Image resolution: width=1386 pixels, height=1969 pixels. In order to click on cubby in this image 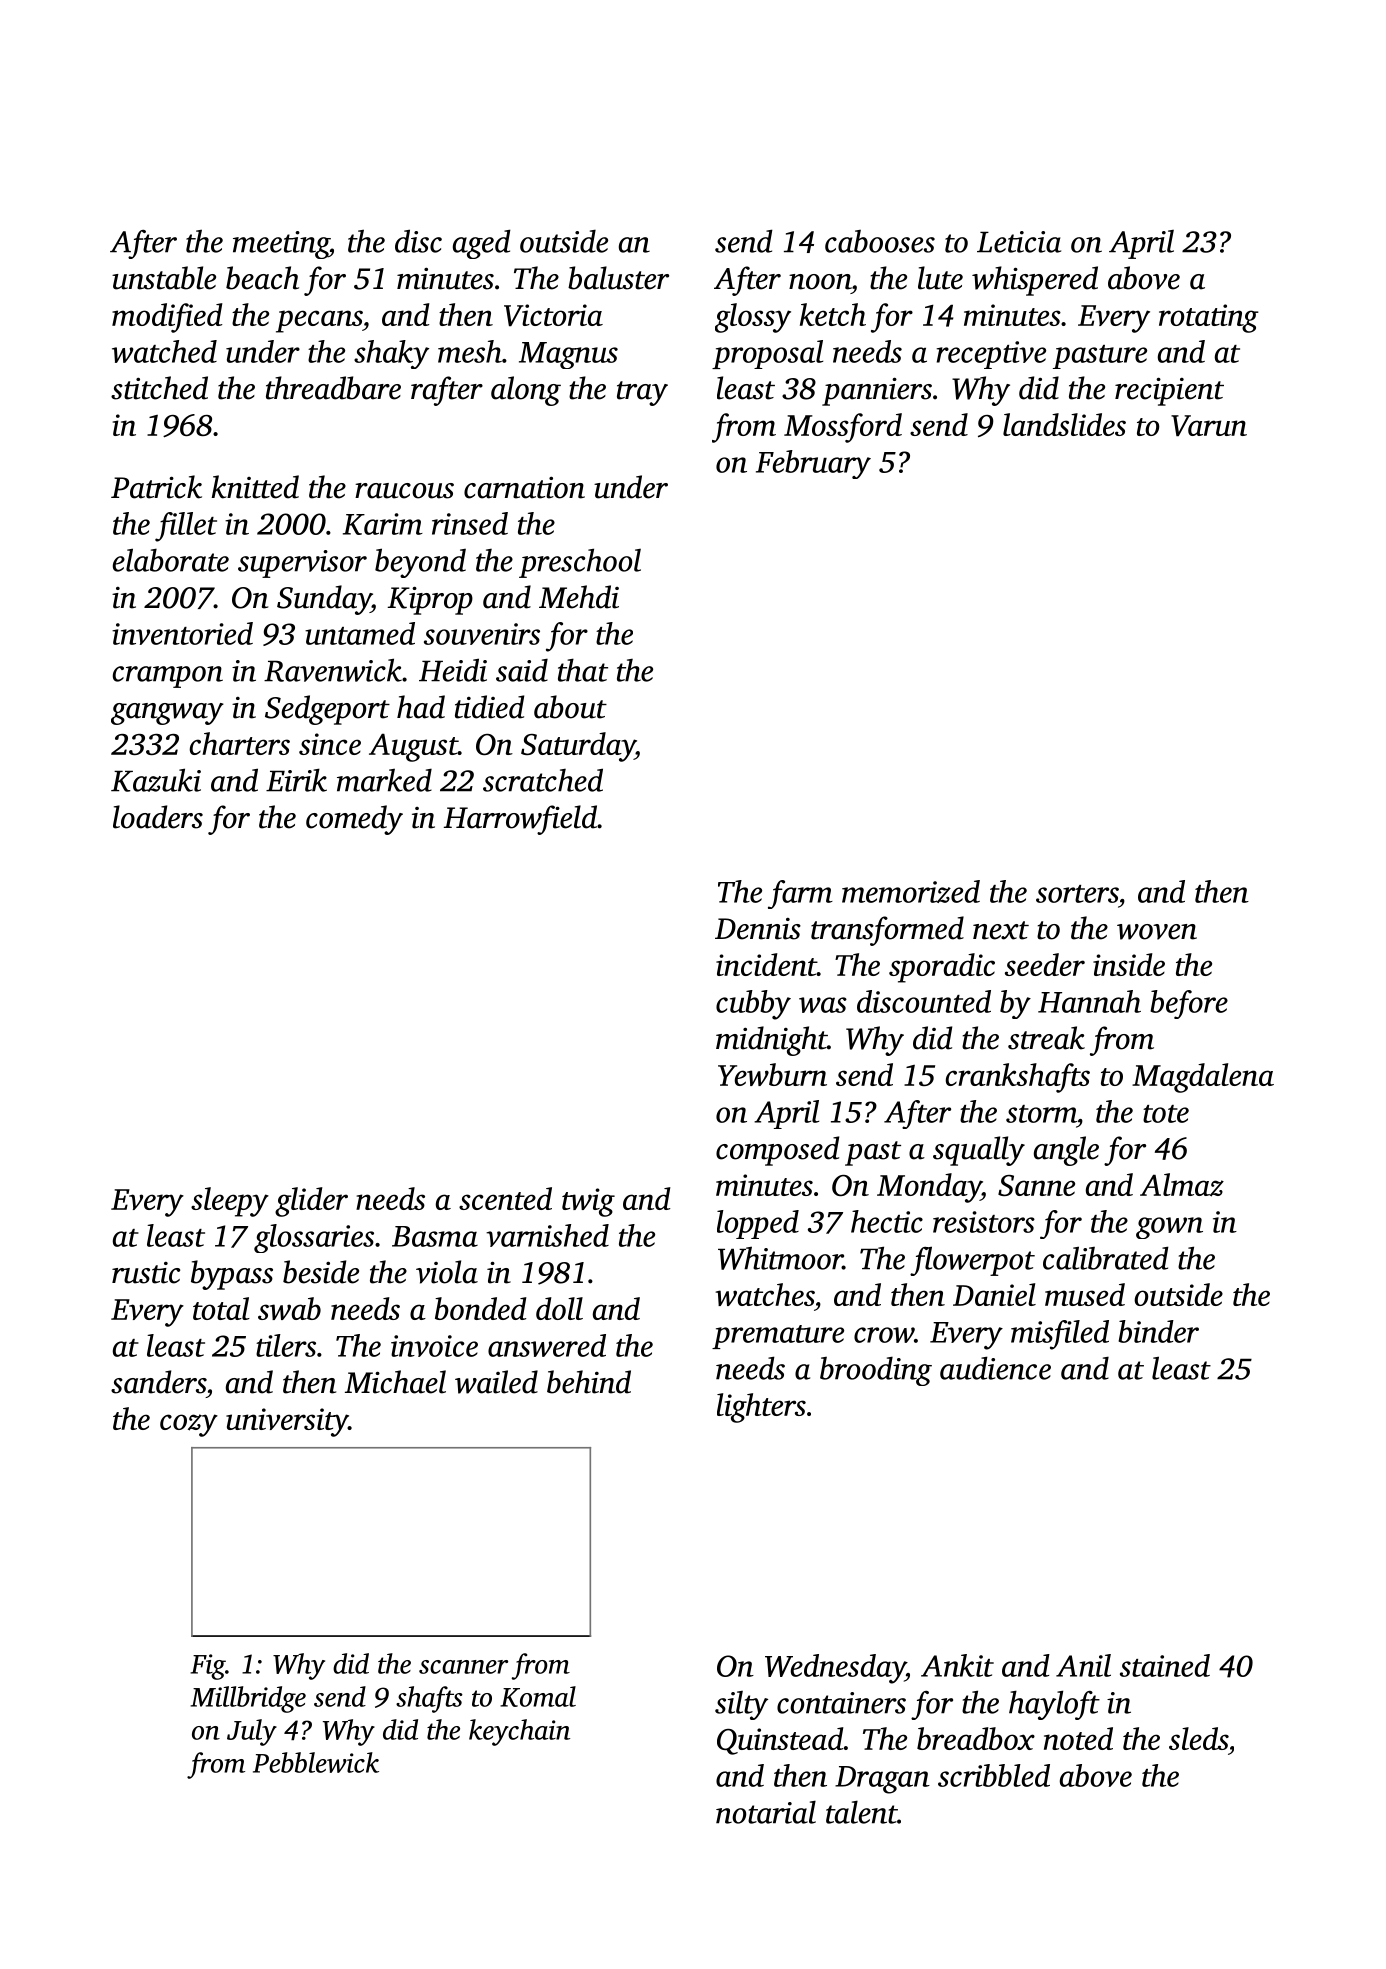, I will do `click(753, 1005)`.
